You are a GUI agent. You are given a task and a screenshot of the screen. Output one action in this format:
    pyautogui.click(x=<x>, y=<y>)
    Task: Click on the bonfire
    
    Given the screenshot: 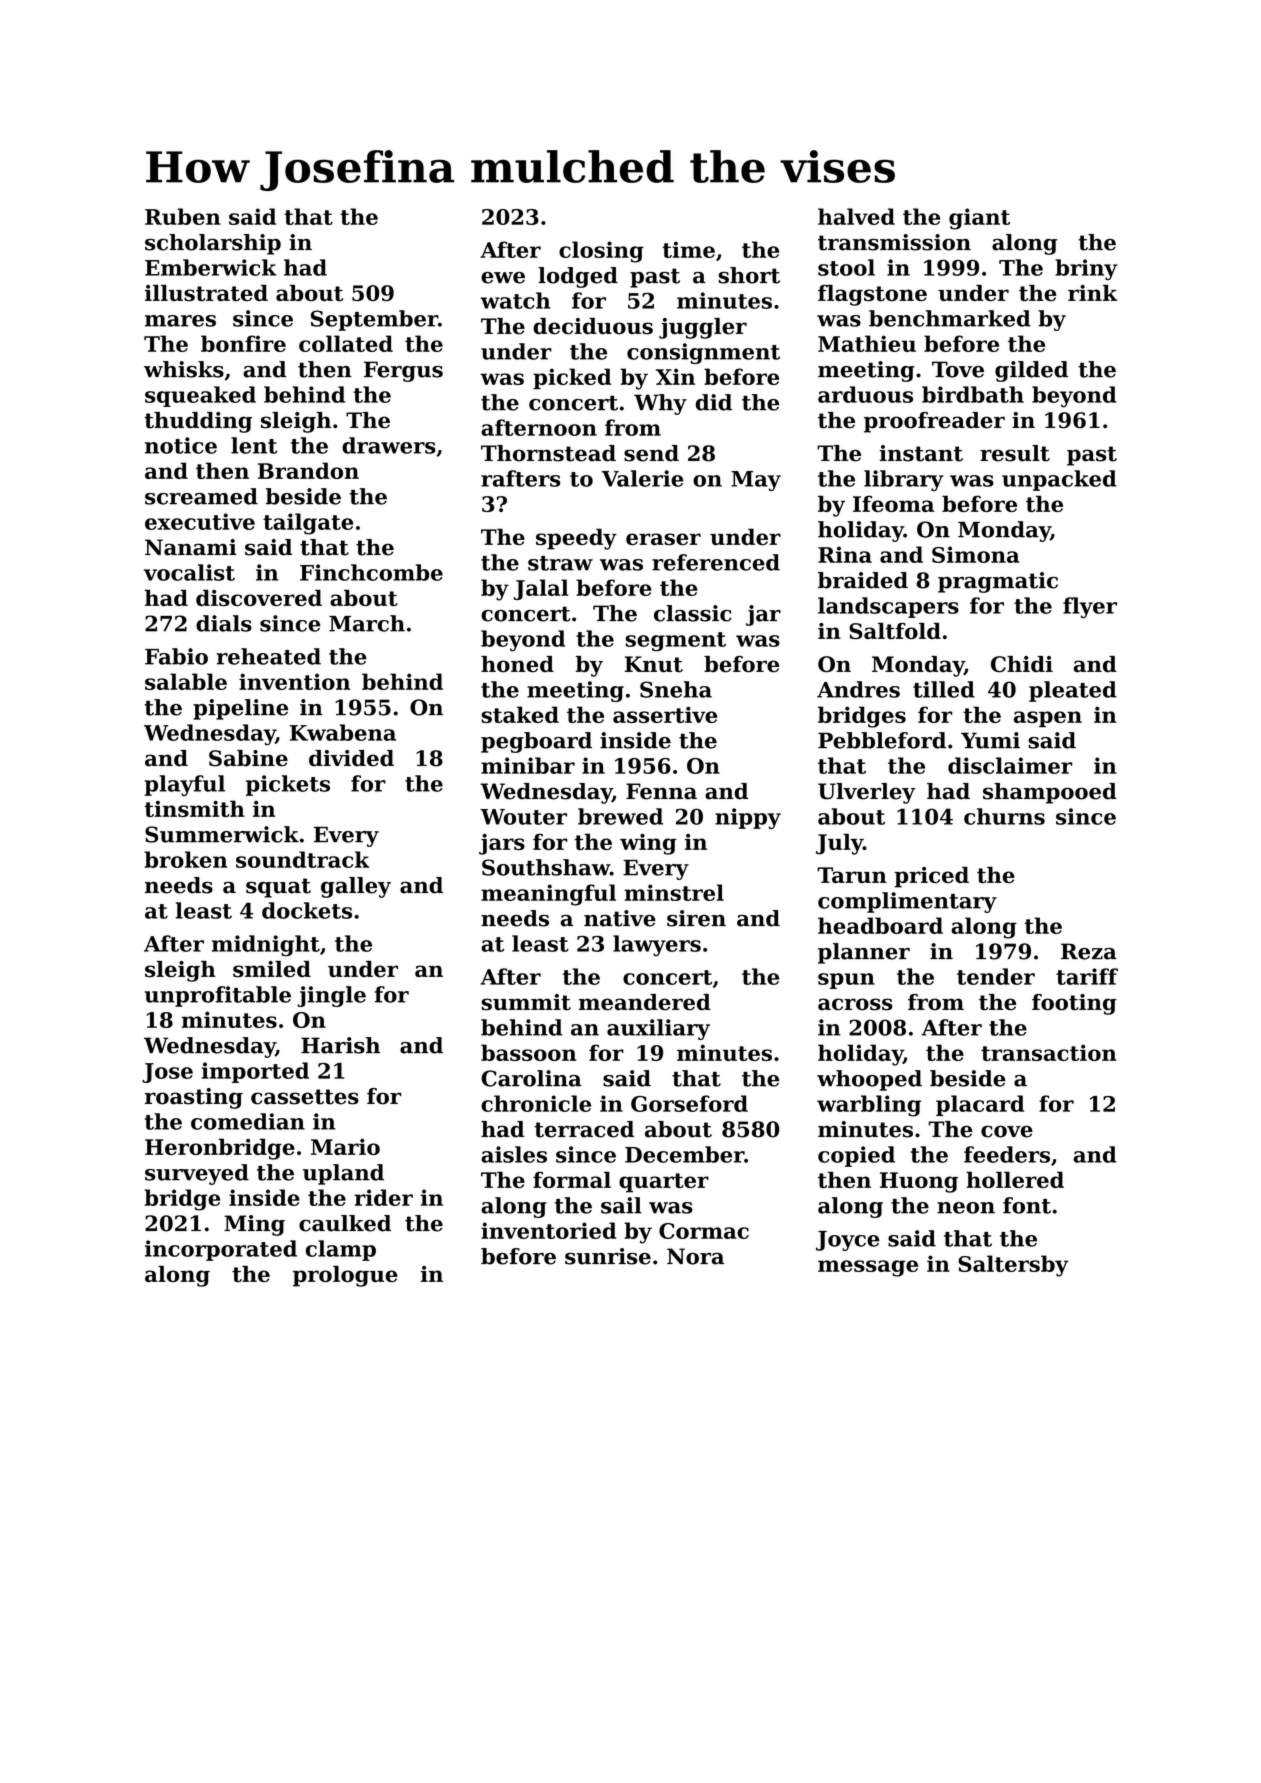 What is the action you would take?
    pyautogui.click(x=243, y=343)
